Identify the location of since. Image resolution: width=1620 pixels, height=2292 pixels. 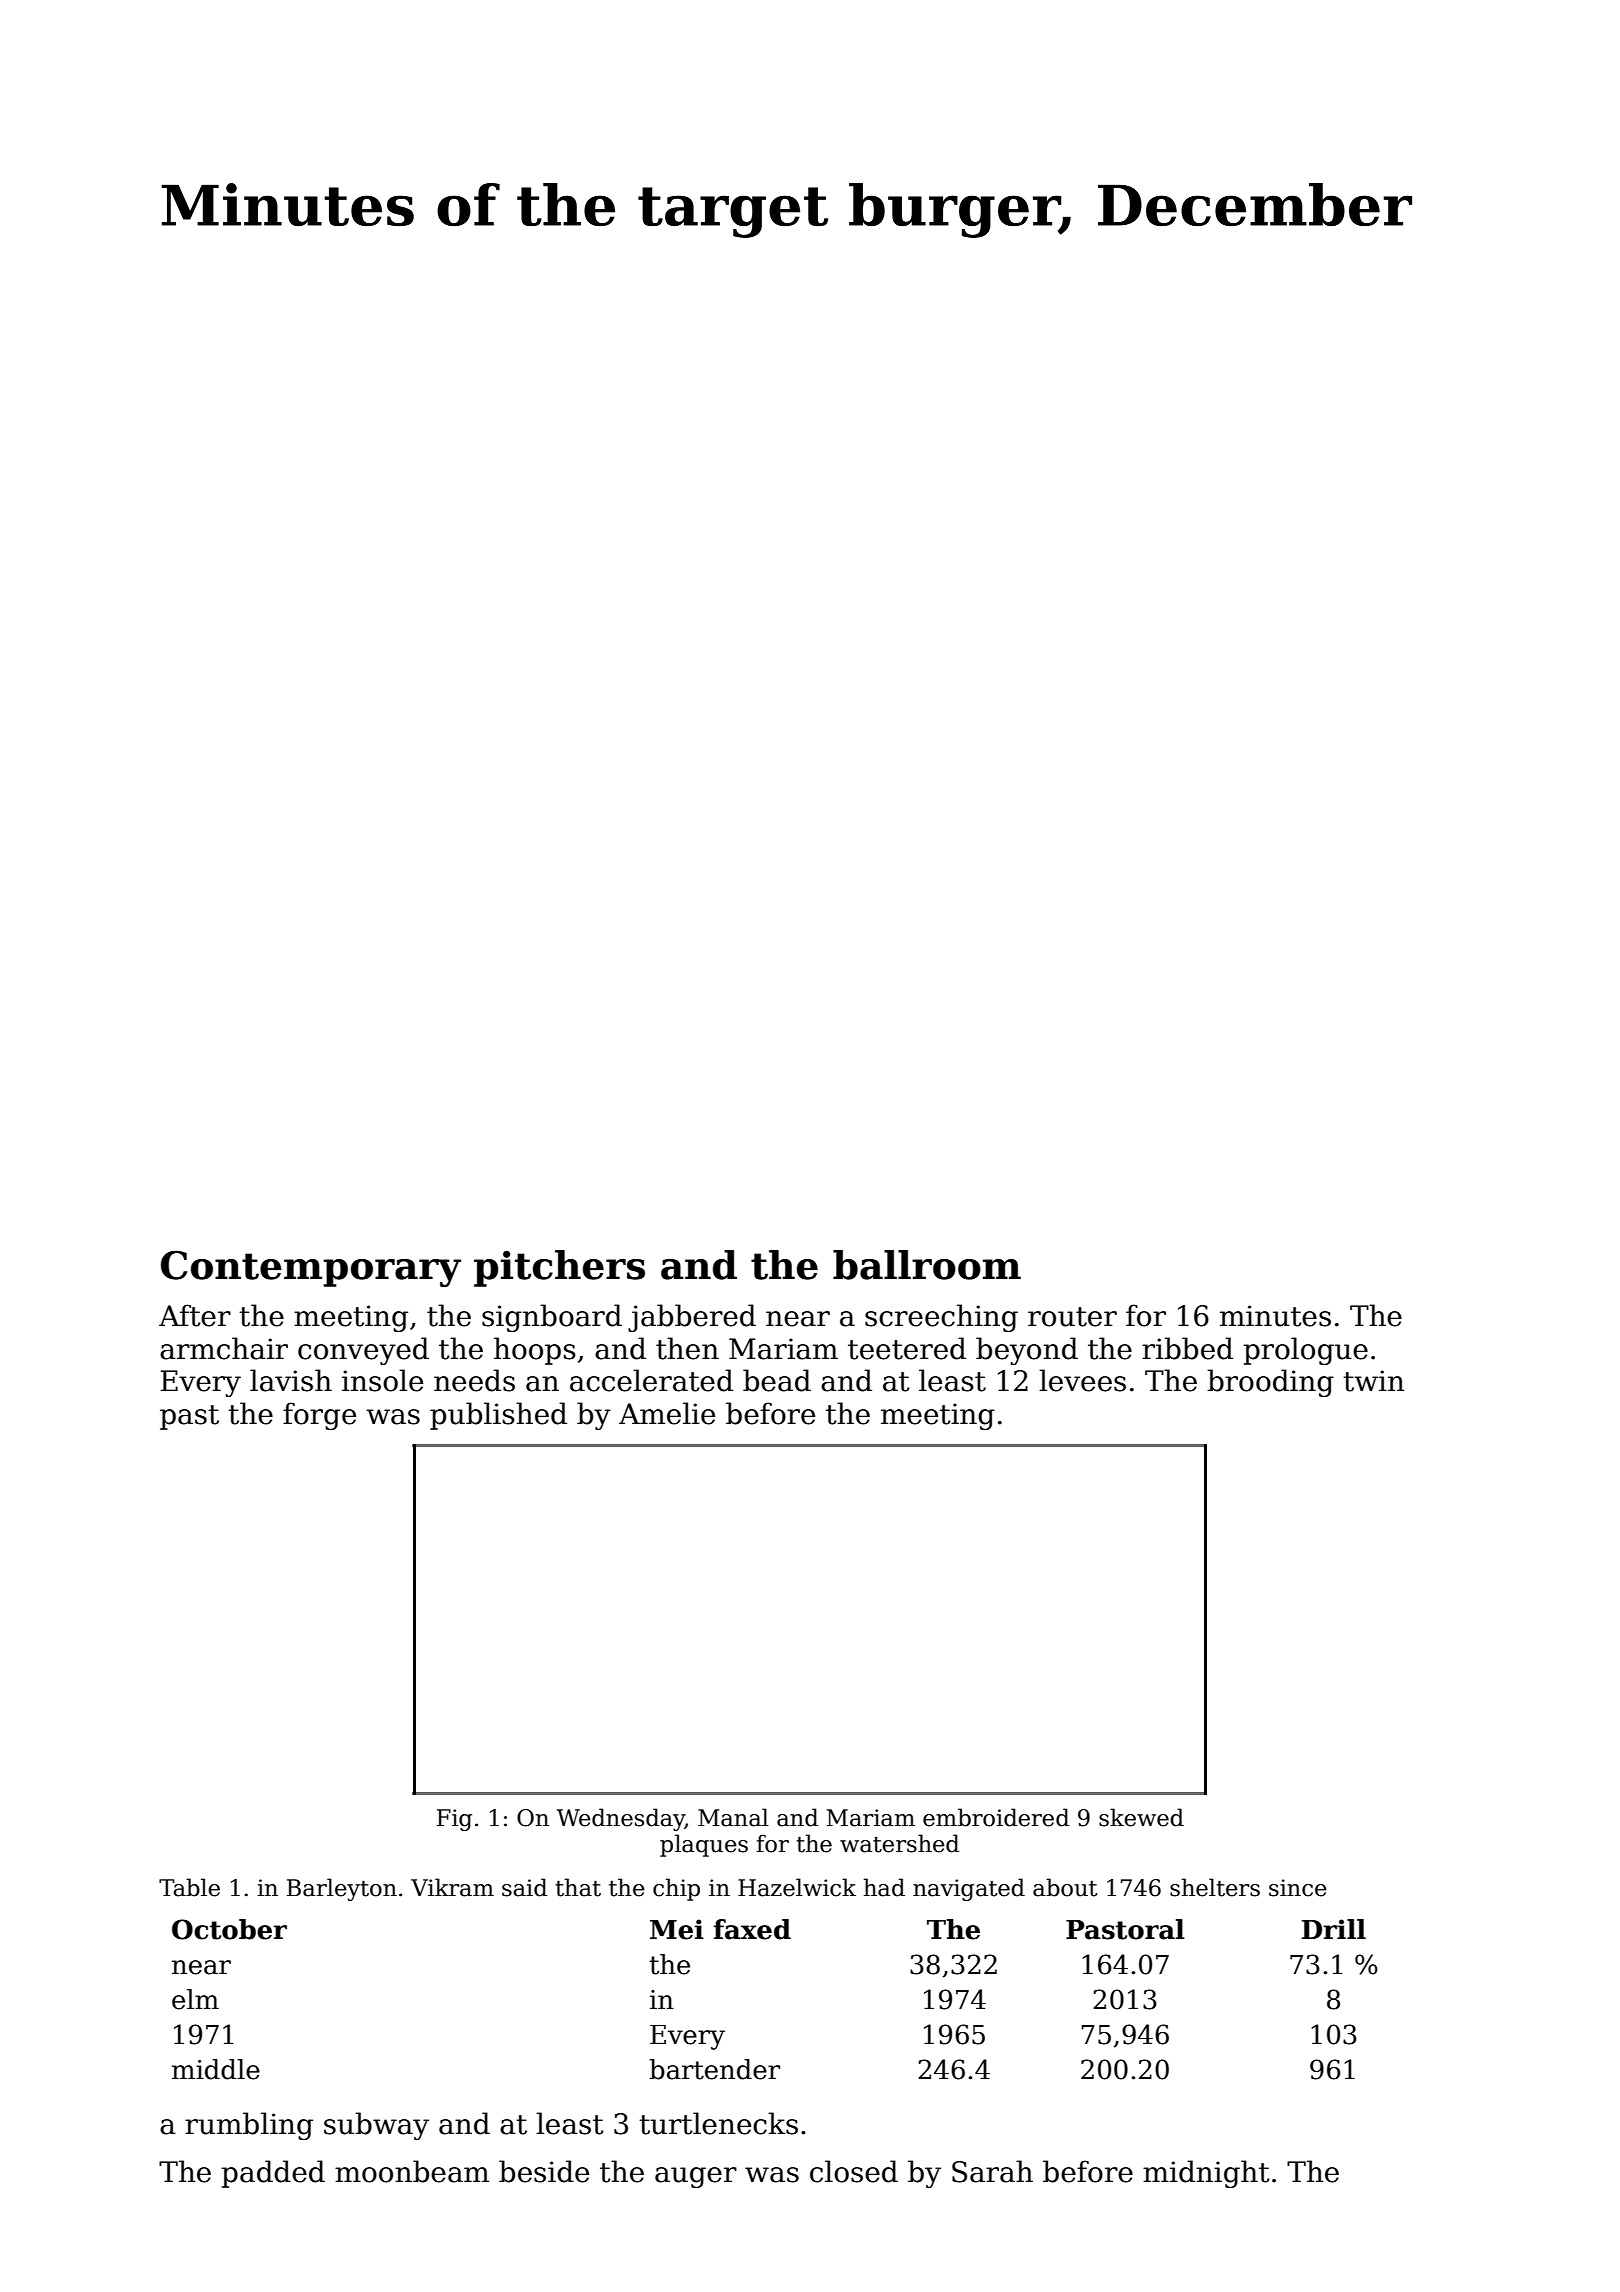
(1298, 1888).
